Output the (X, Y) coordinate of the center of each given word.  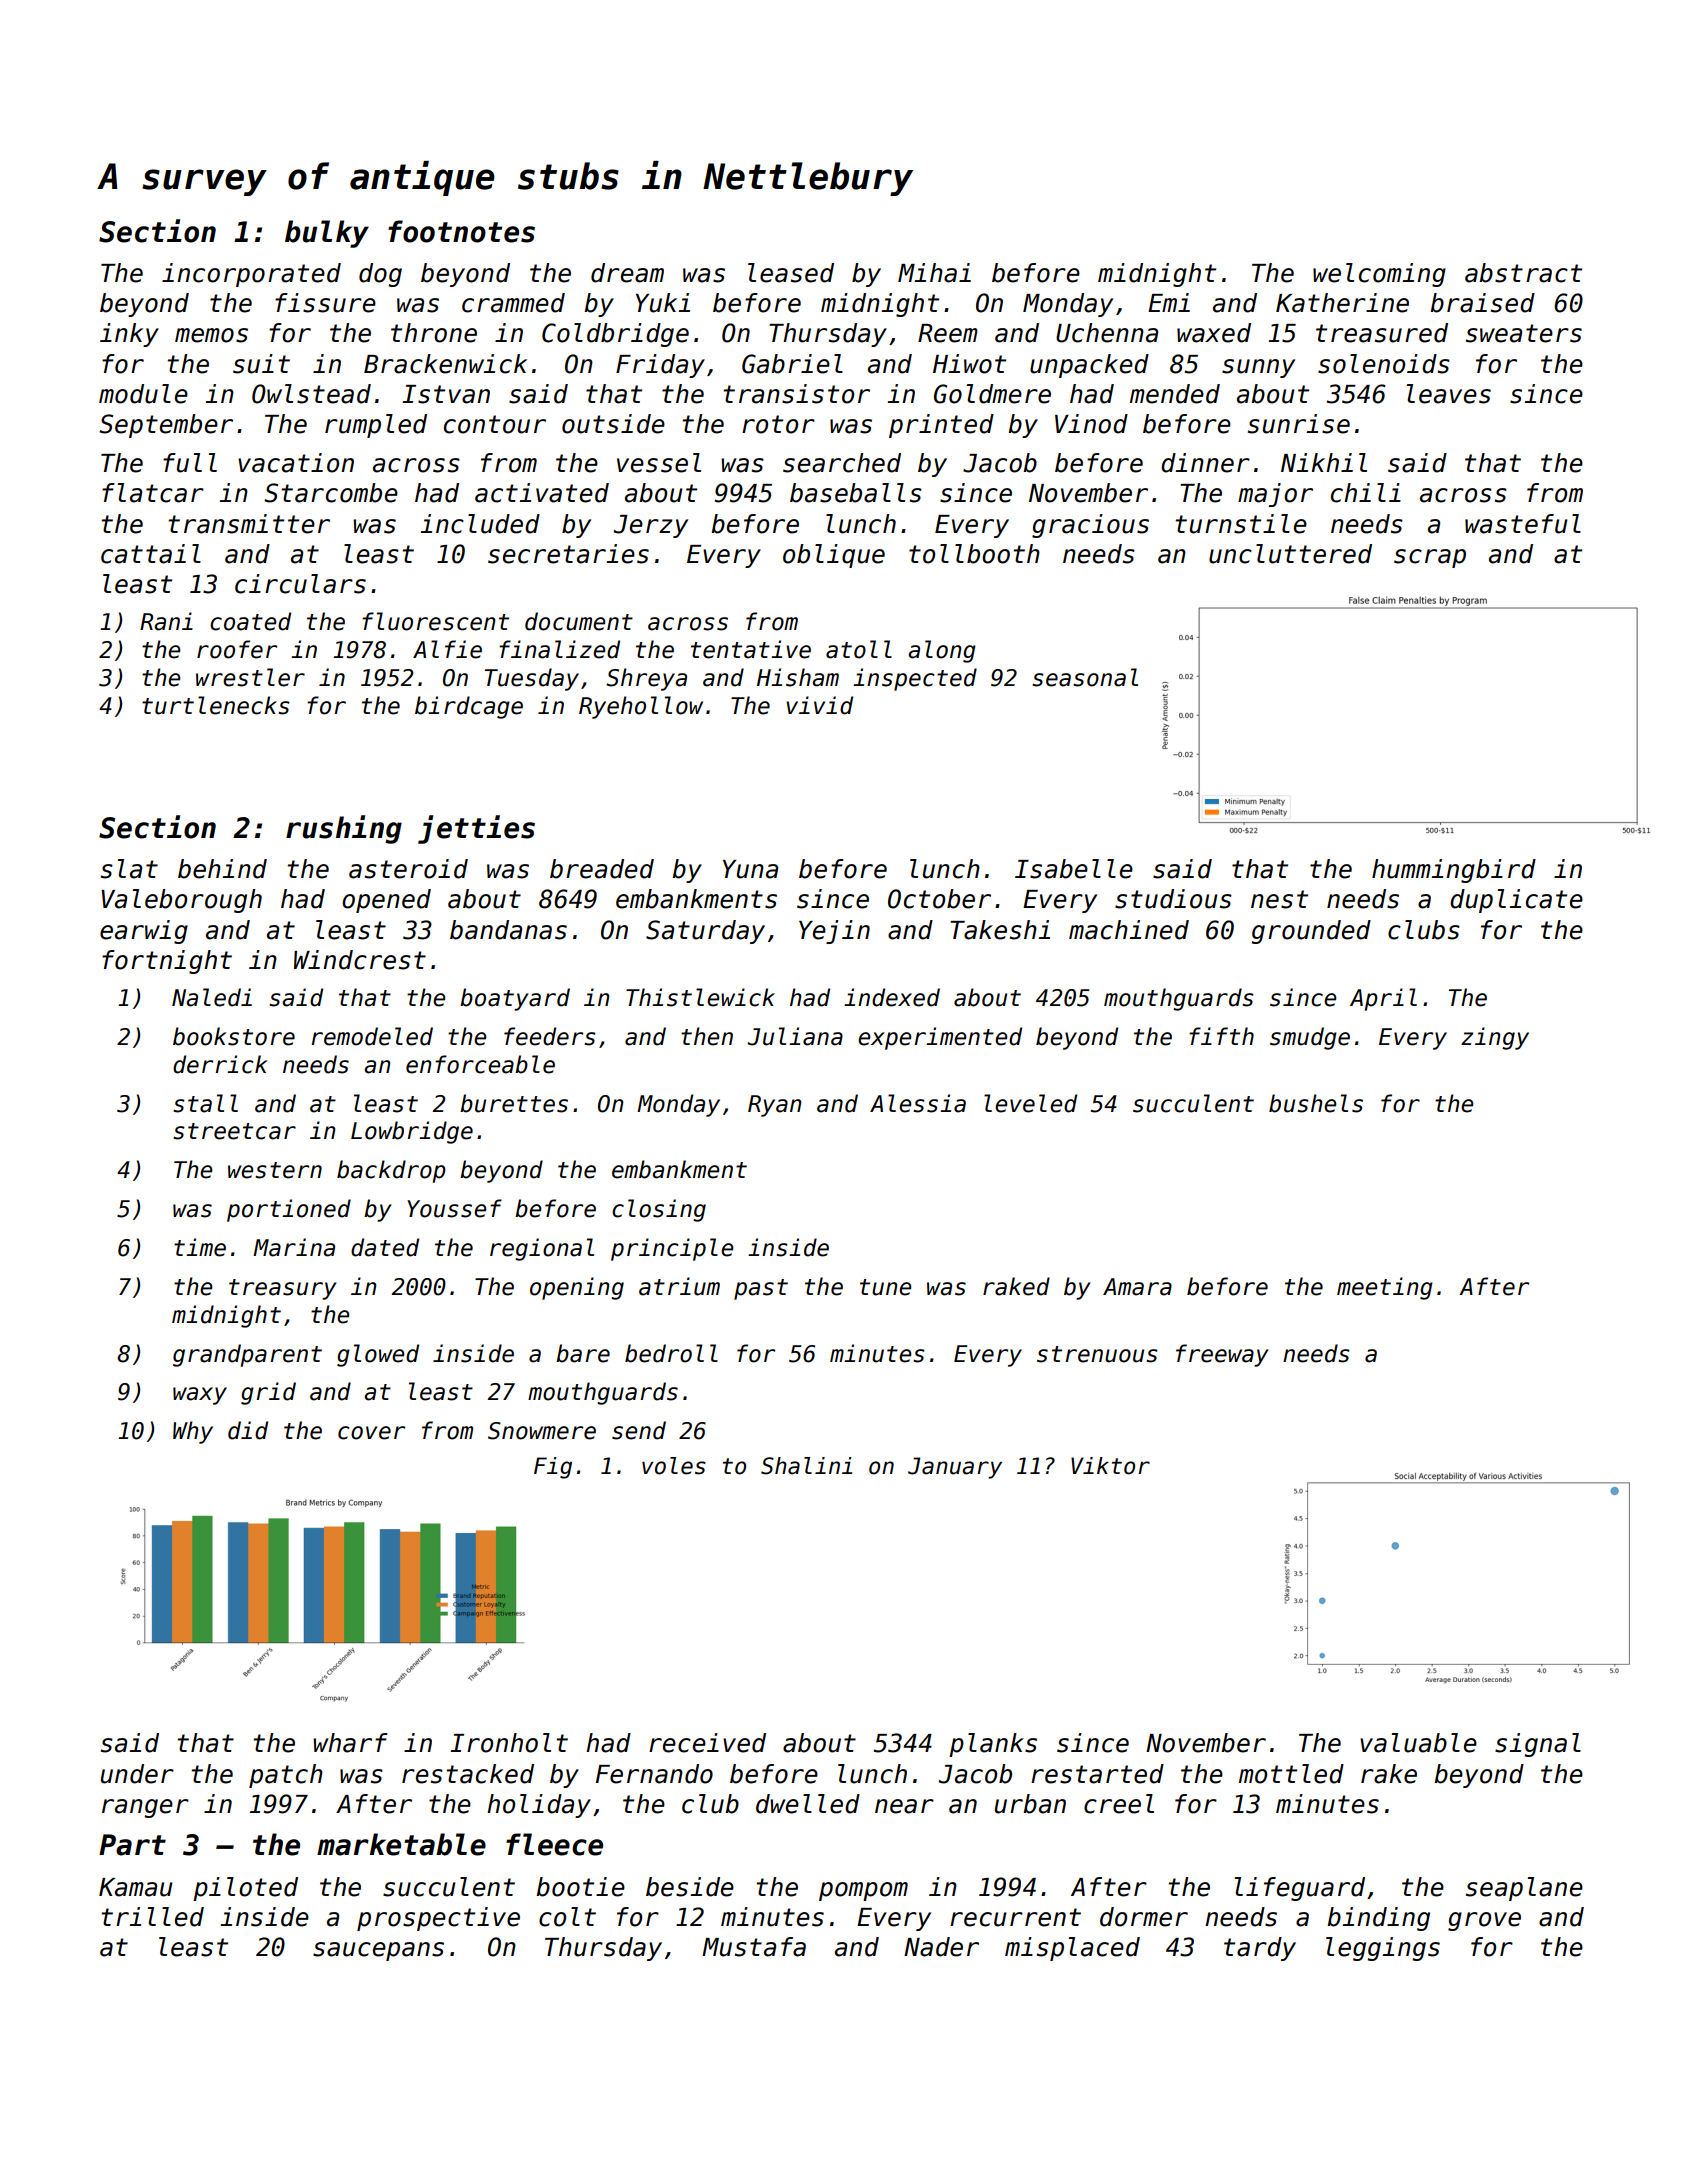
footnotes (461, 231)
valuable (1418, 1743)
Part (132, 1845)
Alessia (918, 1103)
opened (386, 901)
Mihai (934, 273)
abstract (1523, 273)
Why (193, 1432)
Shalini (806, 1466)
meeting (1385, 1288)
